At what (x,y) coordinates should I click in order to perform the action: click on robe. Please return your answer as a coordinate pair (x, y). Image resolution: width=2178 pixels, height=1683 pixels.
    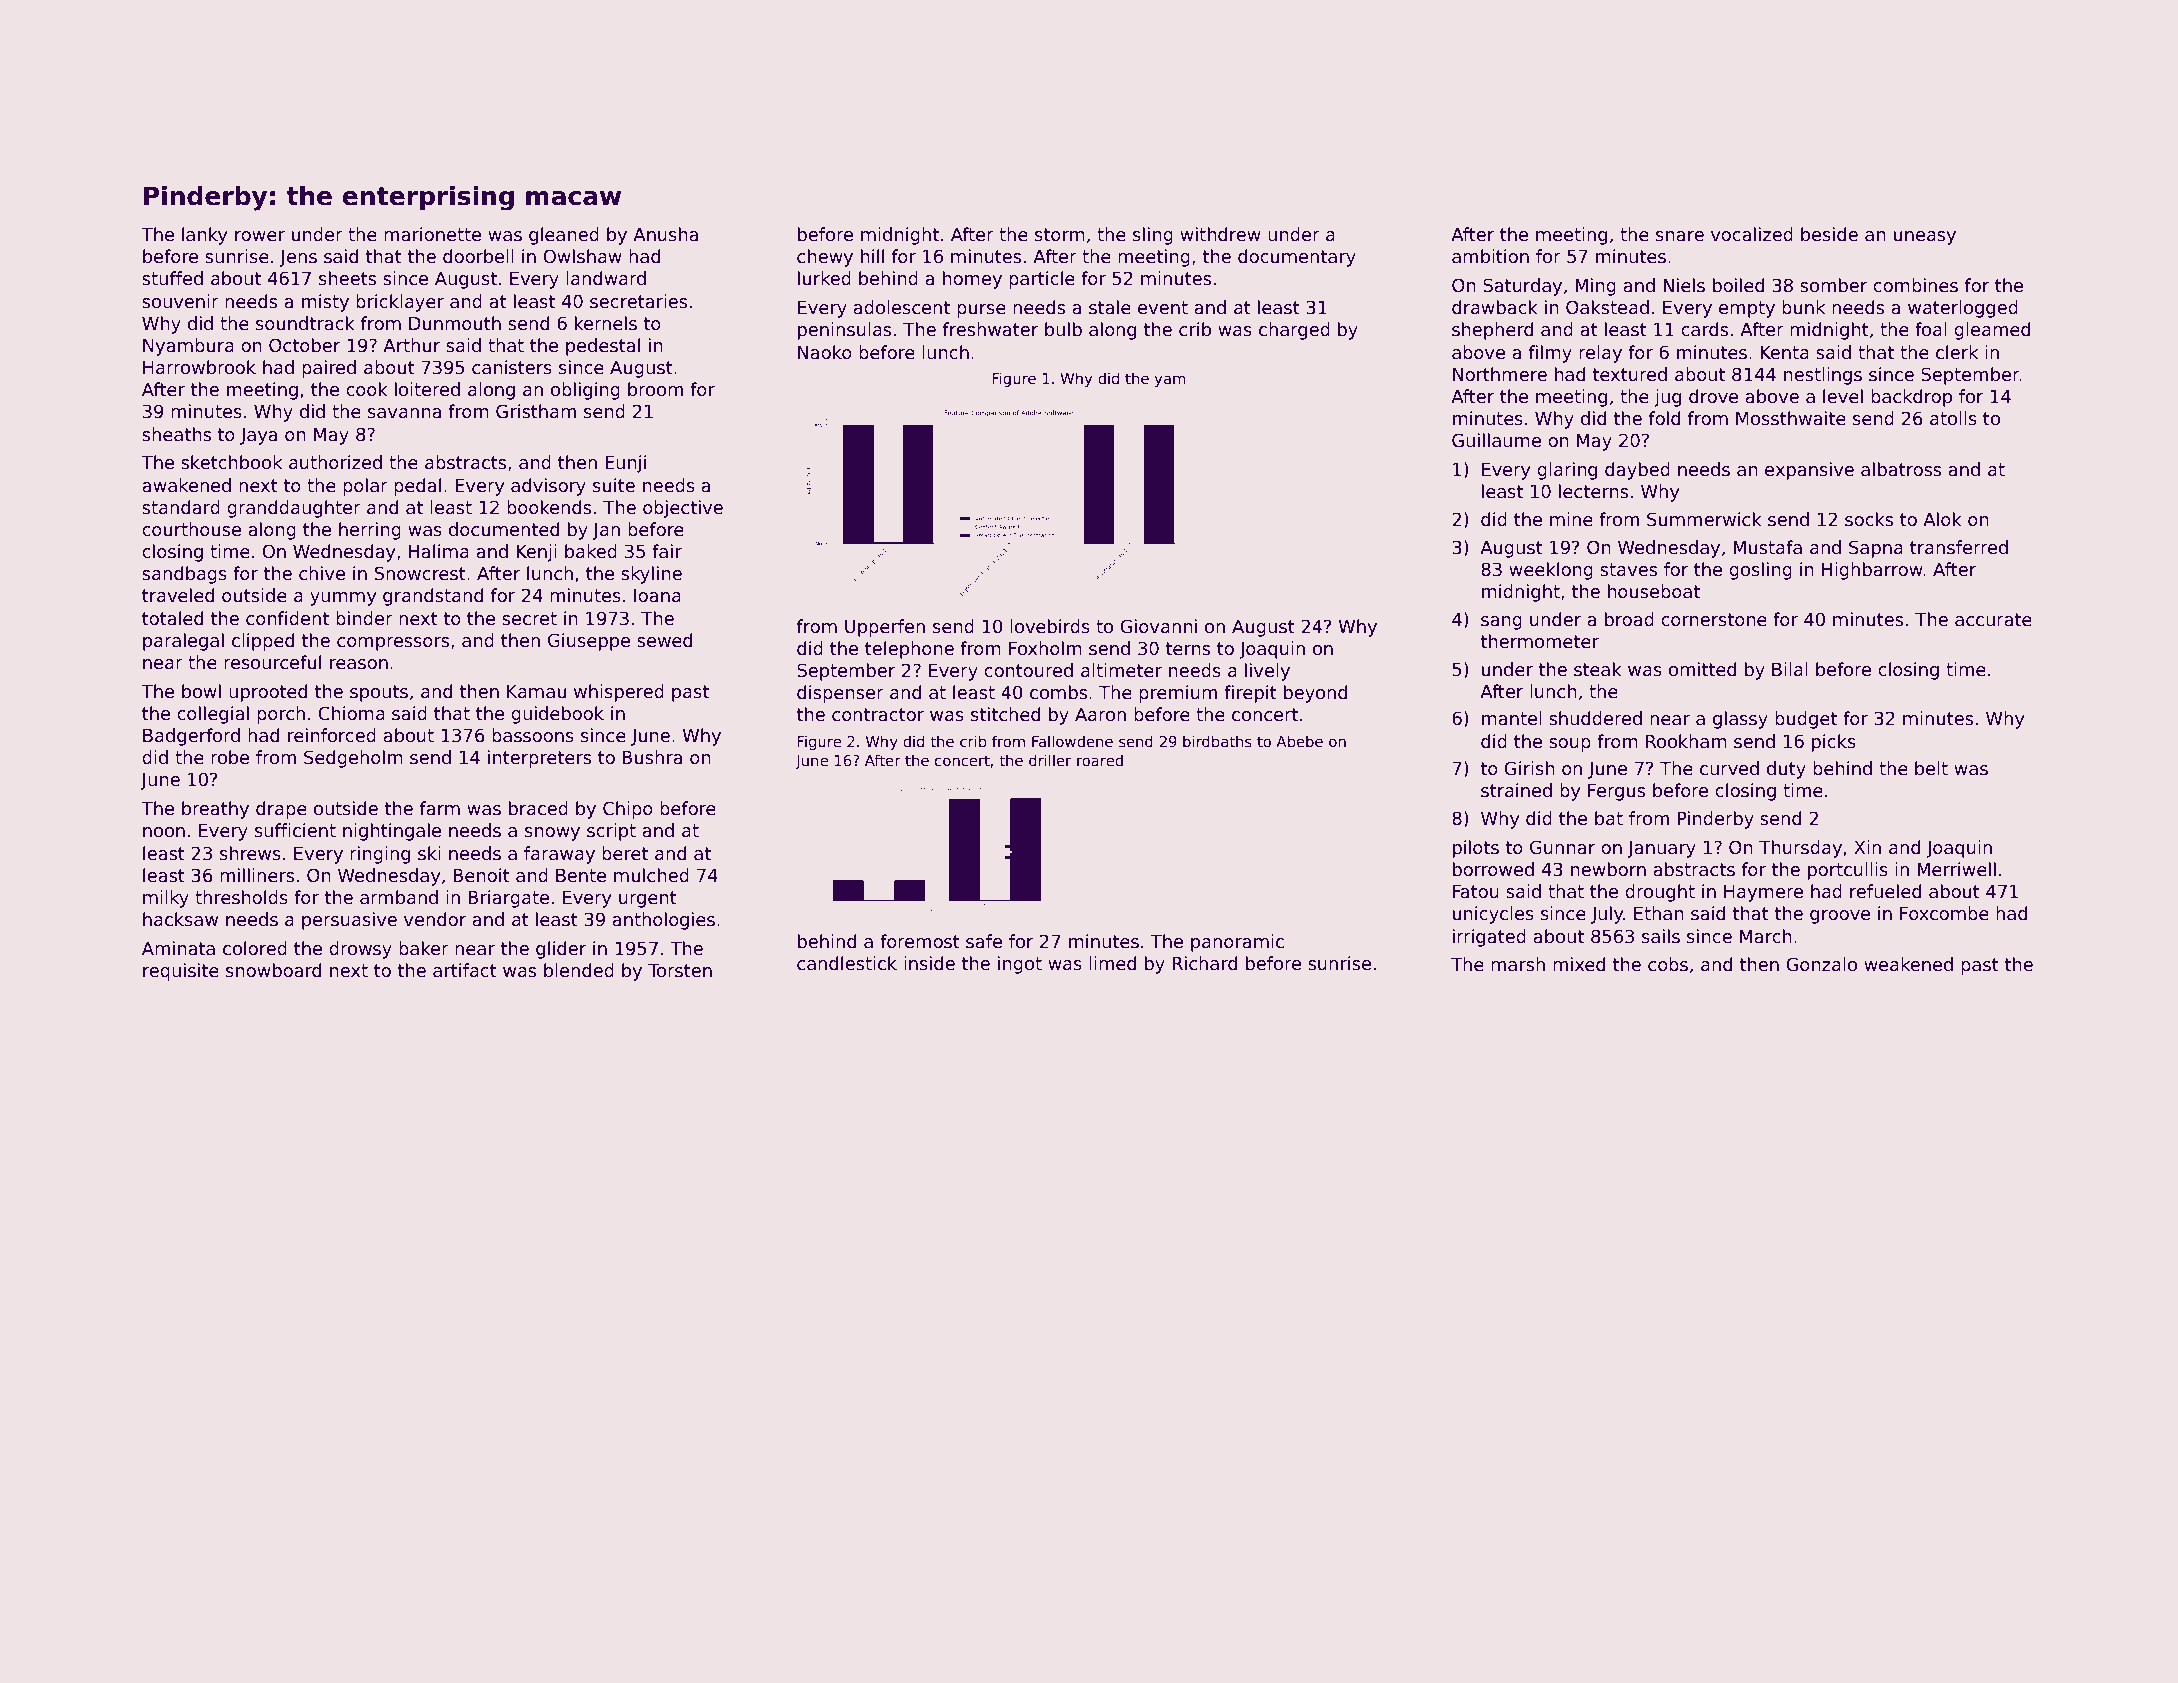
    Looking at the image, I should click on (230, 757).
